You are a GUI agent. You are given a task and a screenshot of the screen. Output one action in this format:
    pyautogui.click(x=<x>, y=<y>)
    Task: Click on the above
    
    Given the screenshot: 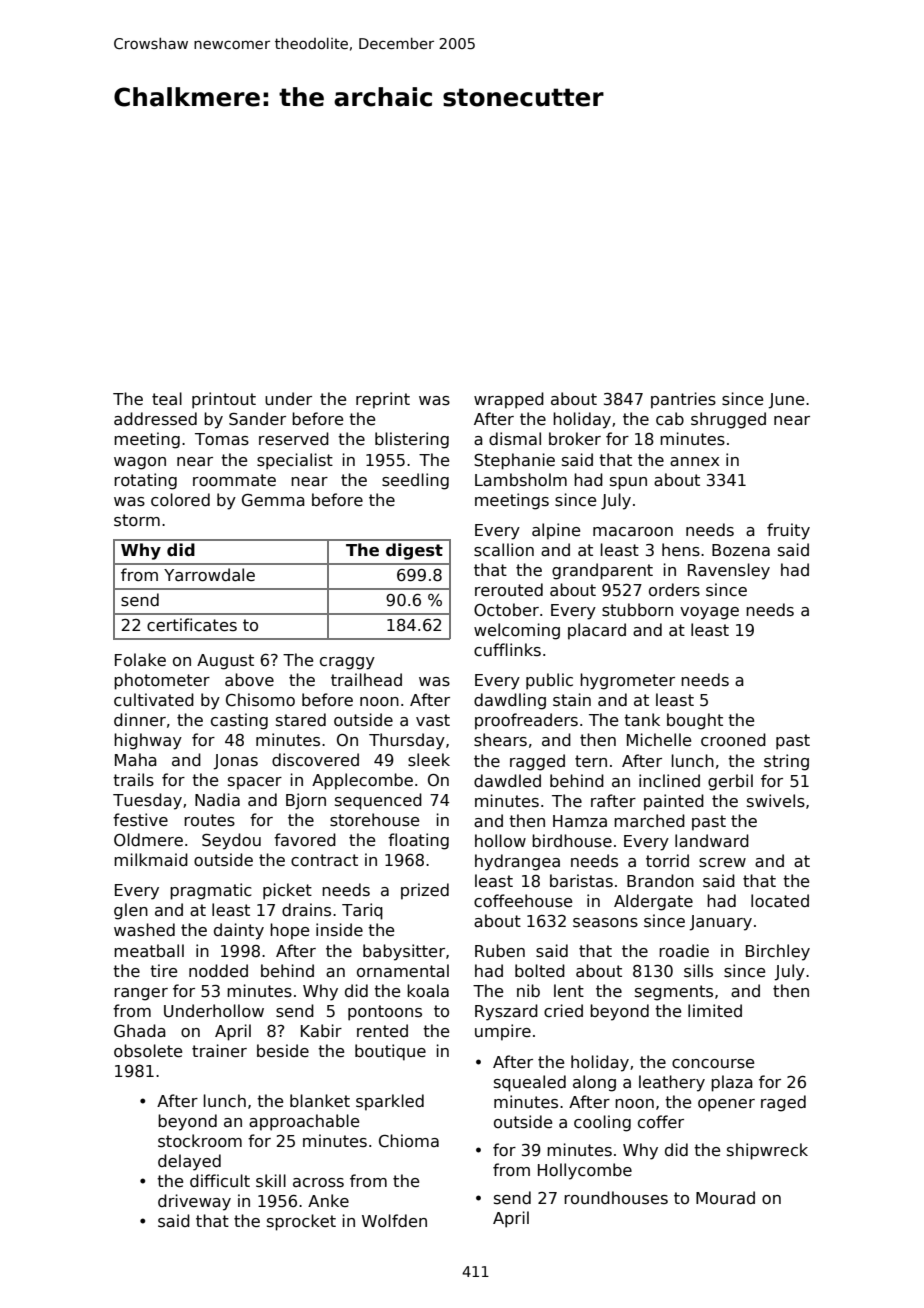 What is the action you would take?
    pyautogui.click(x=249, y=679)
